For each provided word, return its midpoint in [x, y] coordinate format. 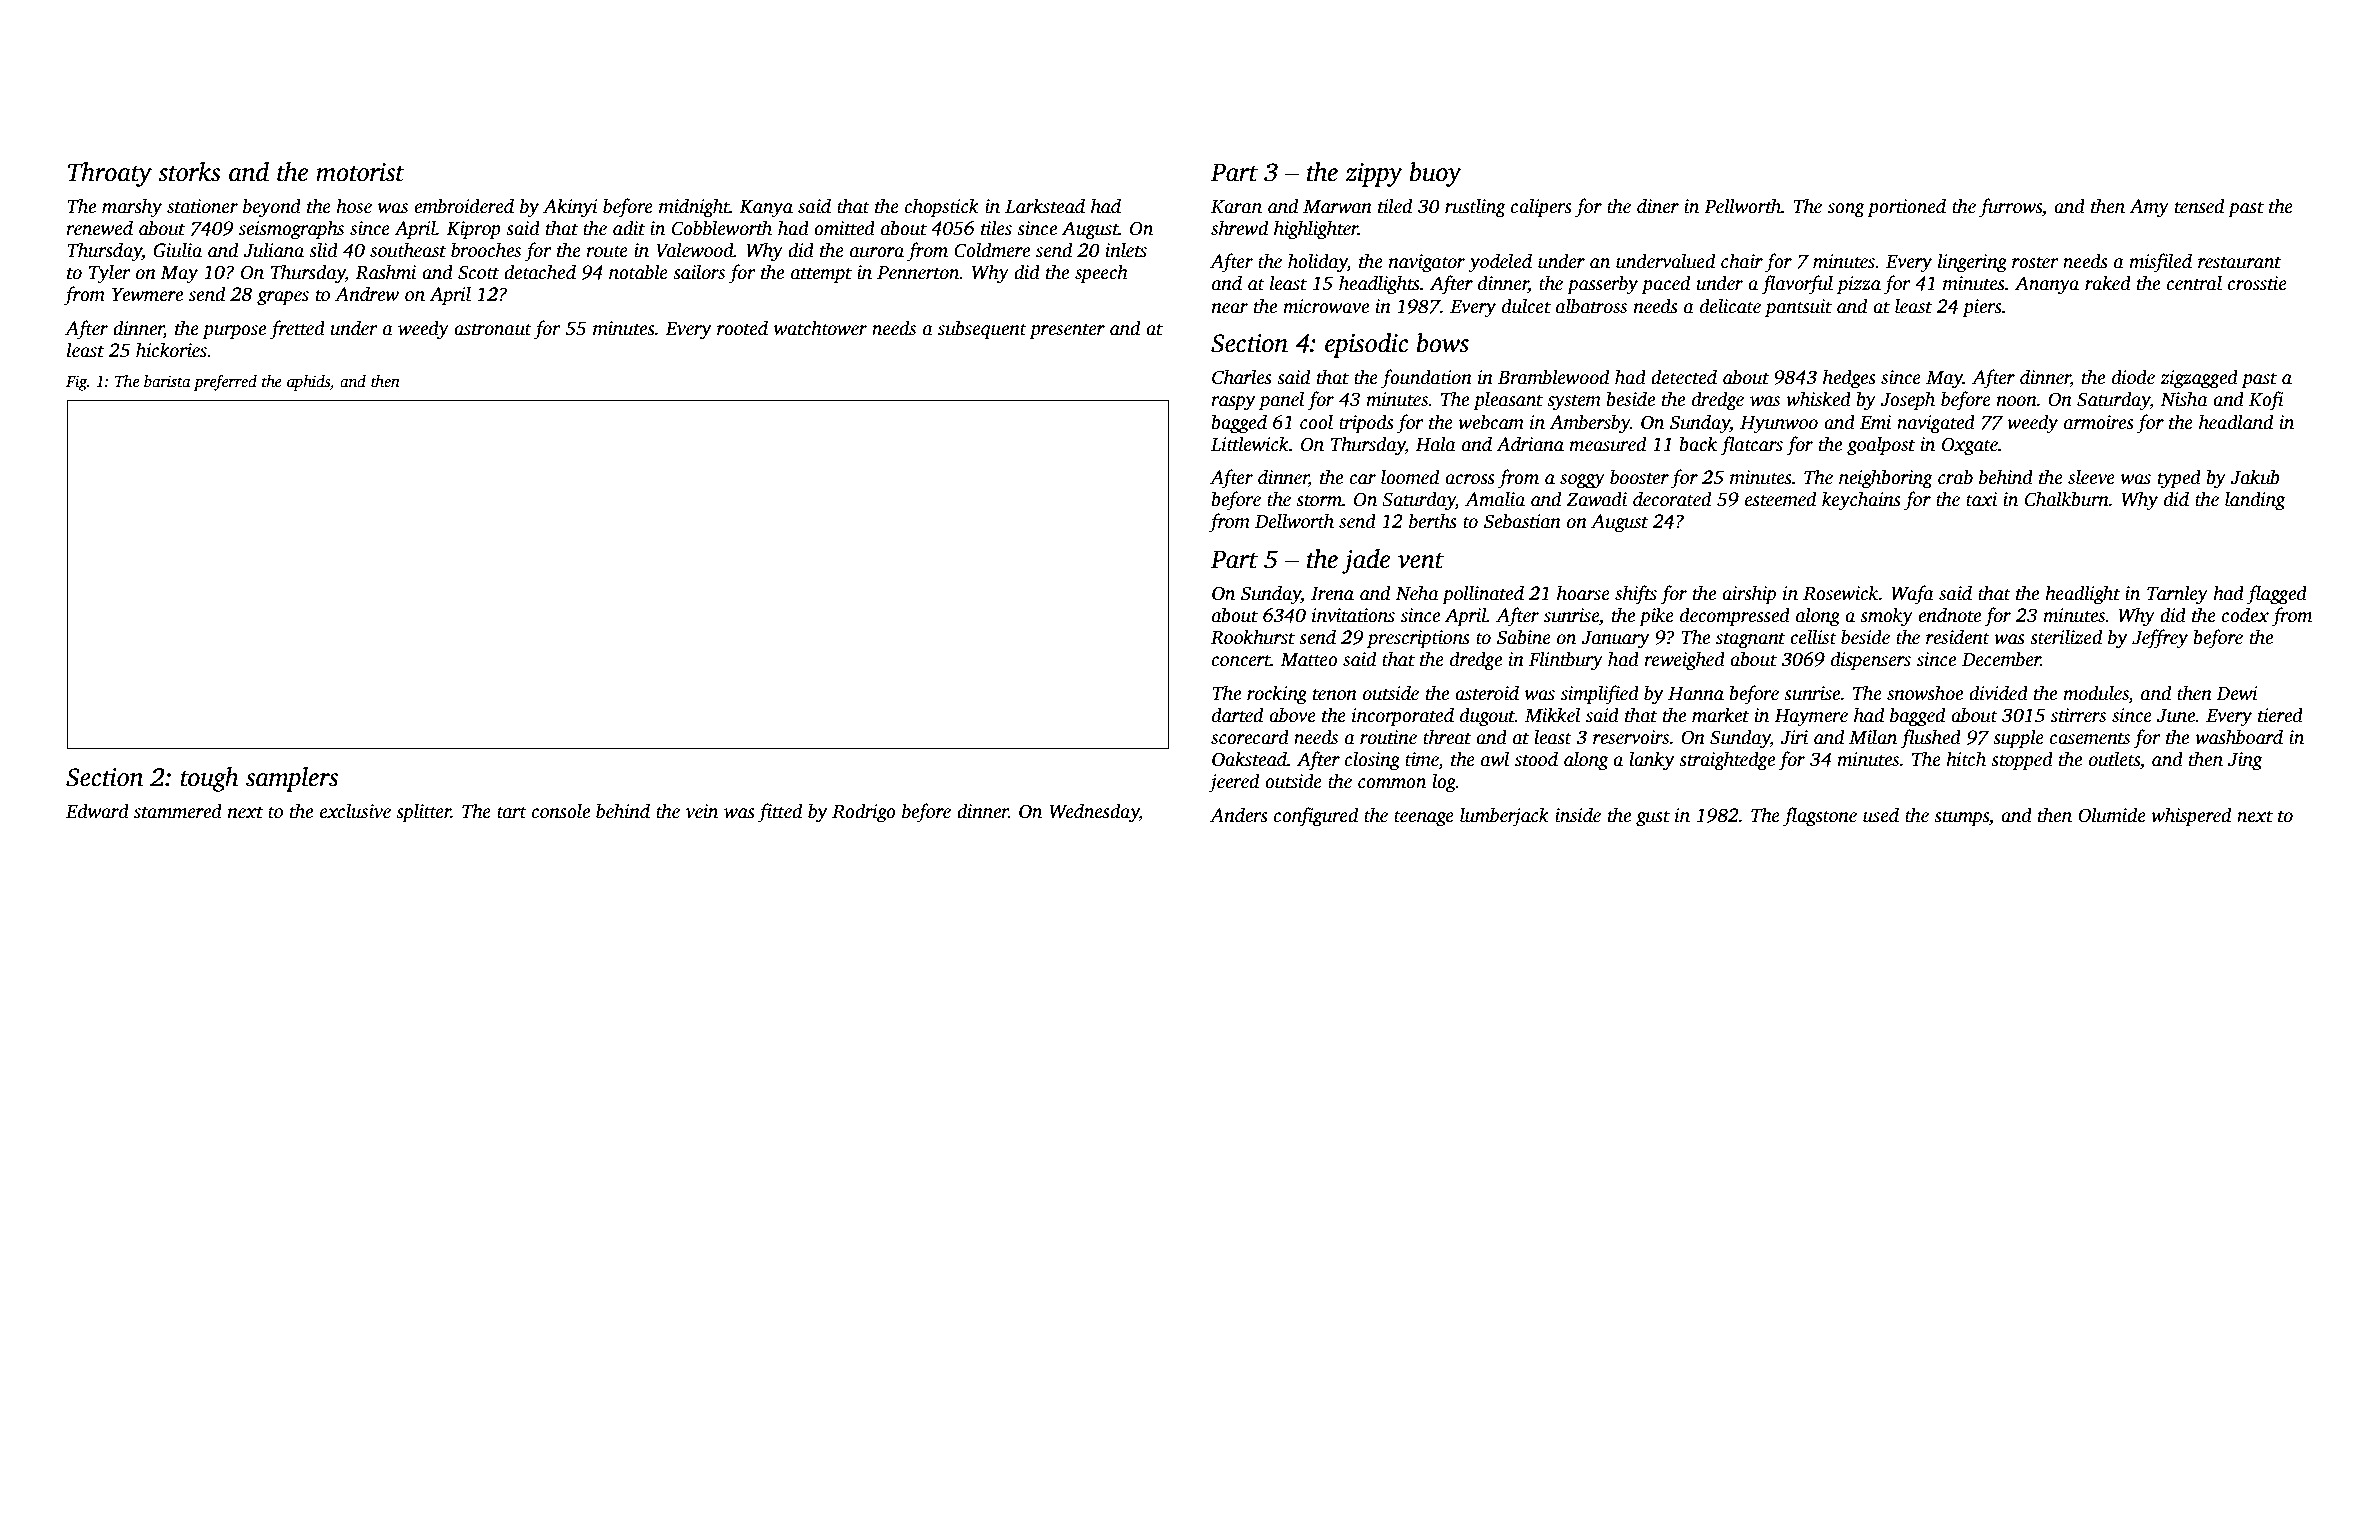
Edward [97, 811]
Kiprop [473, 230]
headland [2236, 422]
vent [1421, 561]
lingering [1972, 263]
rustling [1475, 208]
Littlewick [1250, 444]
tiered [2280, 715]
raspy [1233, 403]
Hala [1435, 444]
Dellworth [1294, 521]
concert [1241, 660]
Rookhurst [1253, 637]
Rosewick [1841, 593]
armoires [2099, 422]
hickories [171, 350]
